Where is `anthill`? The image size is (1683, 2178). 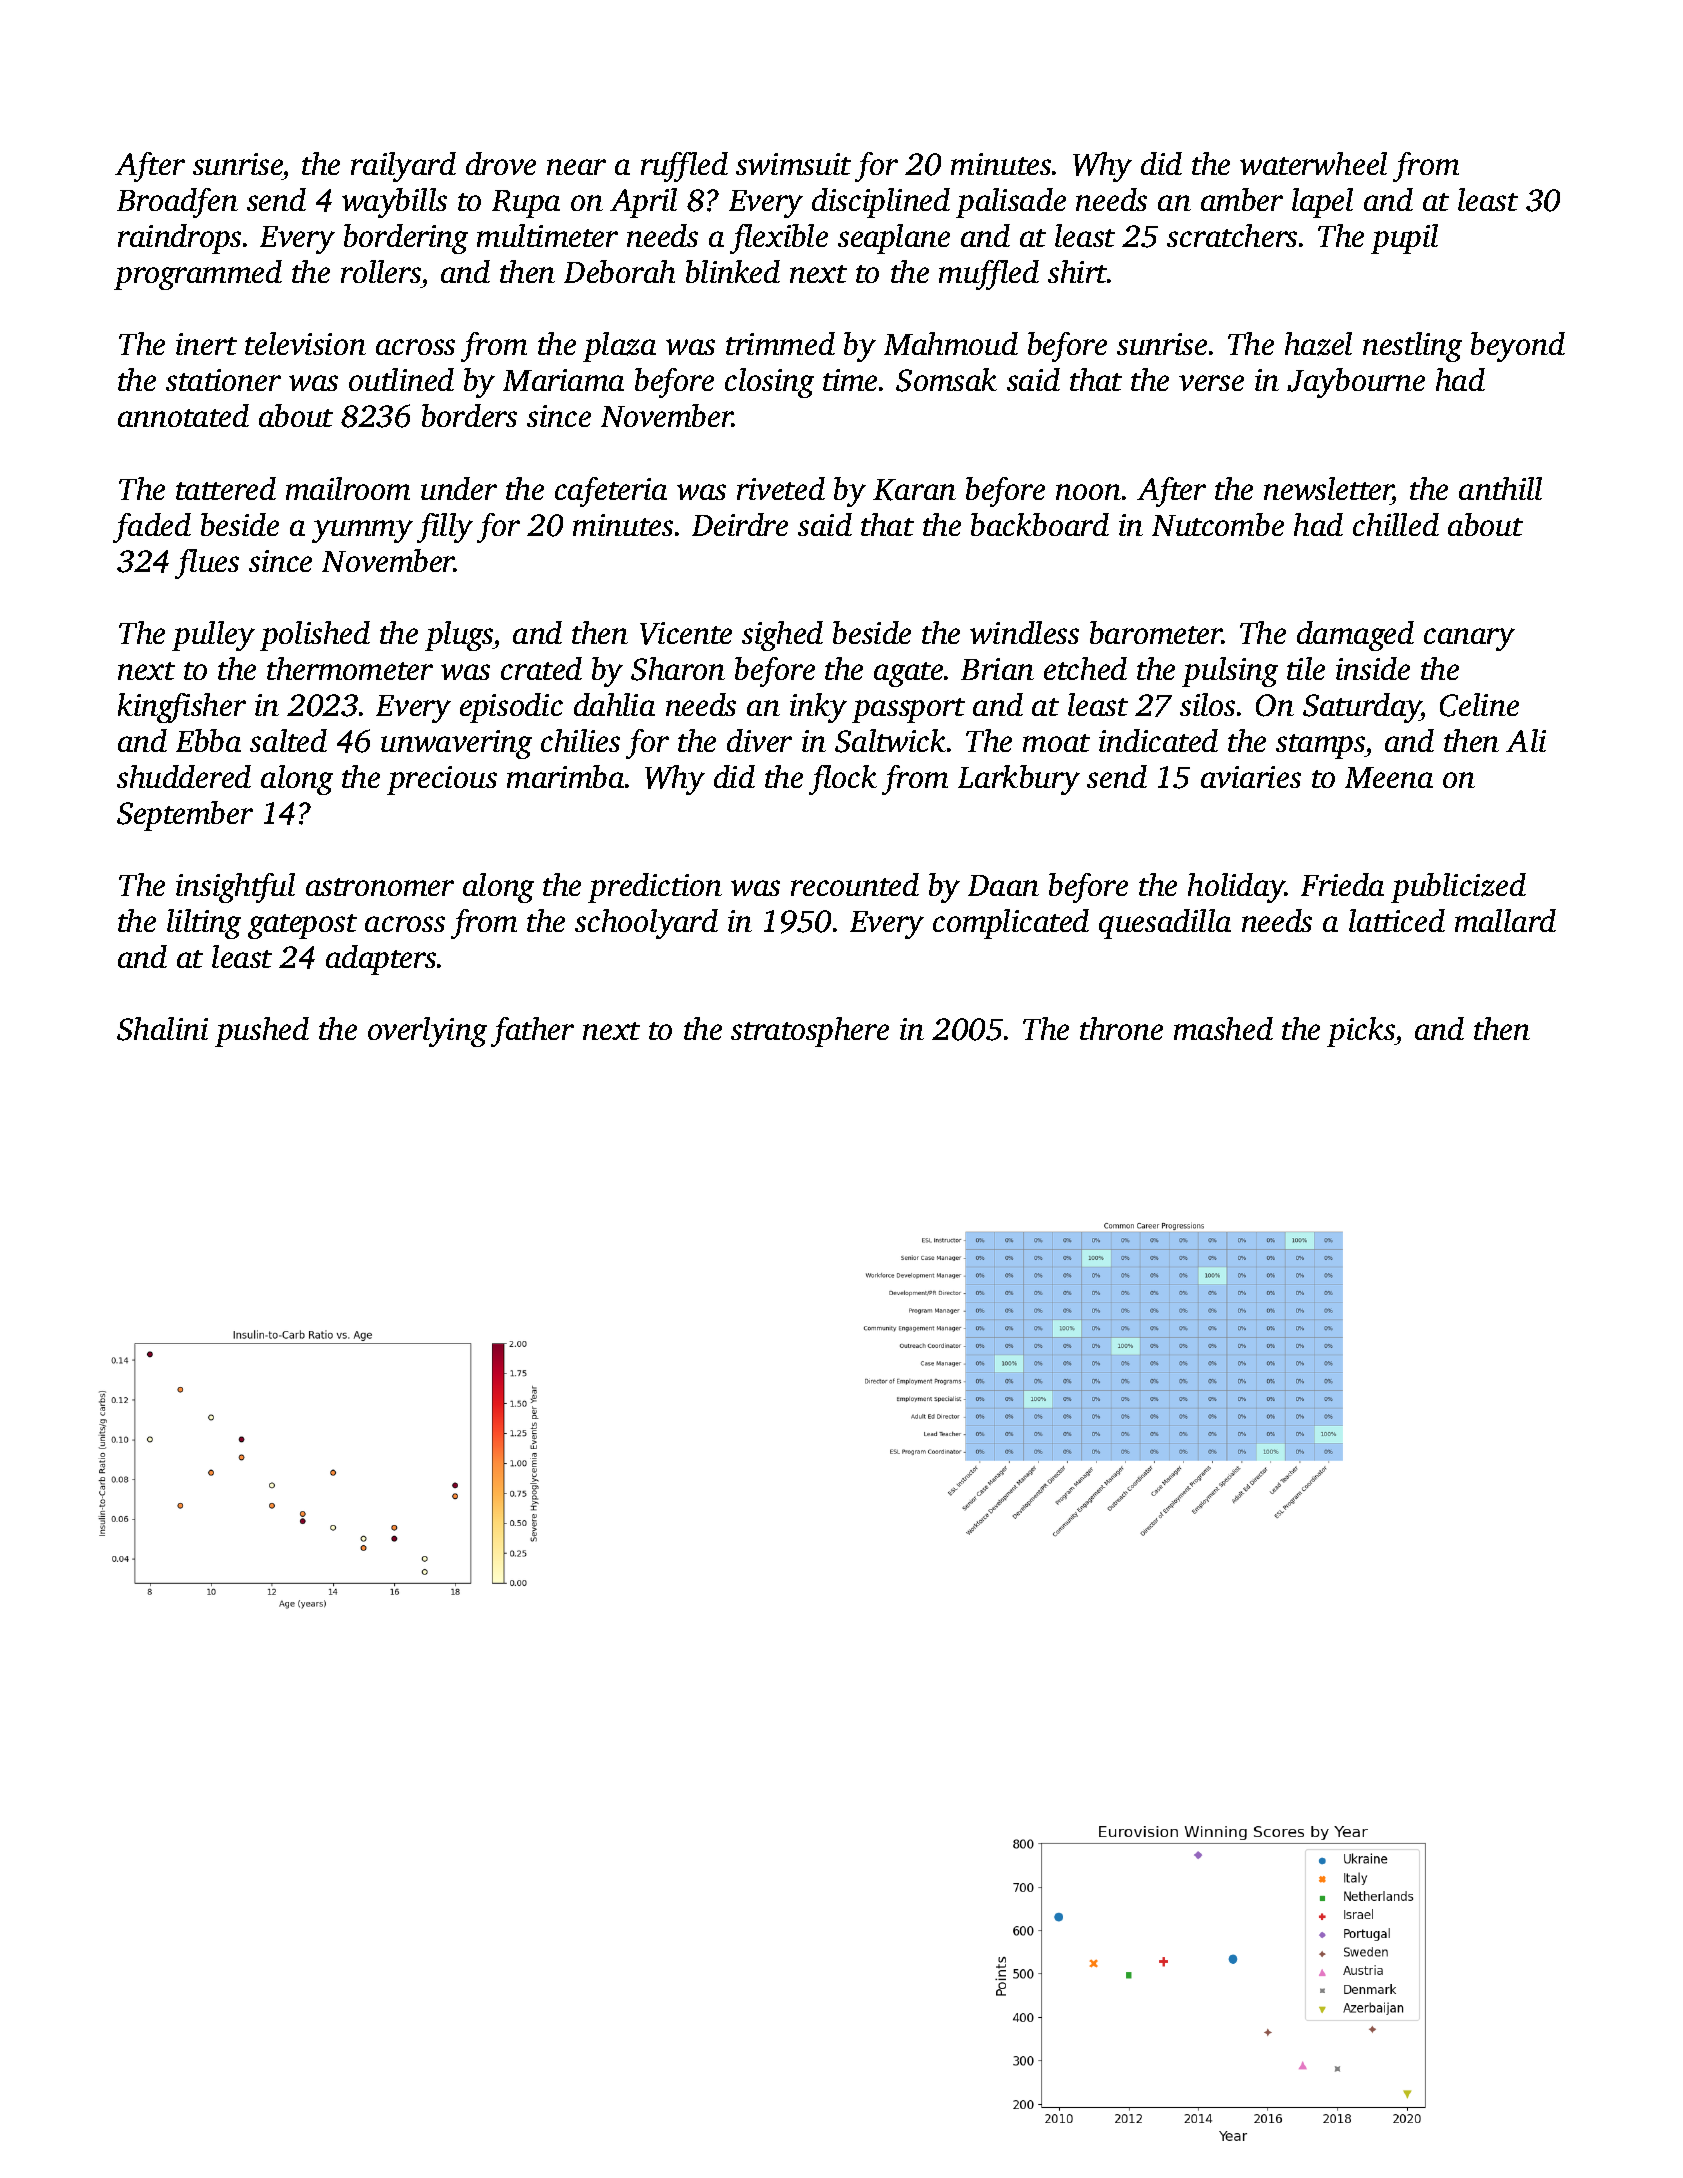 anthill is located at coordinates (1500, 488).
